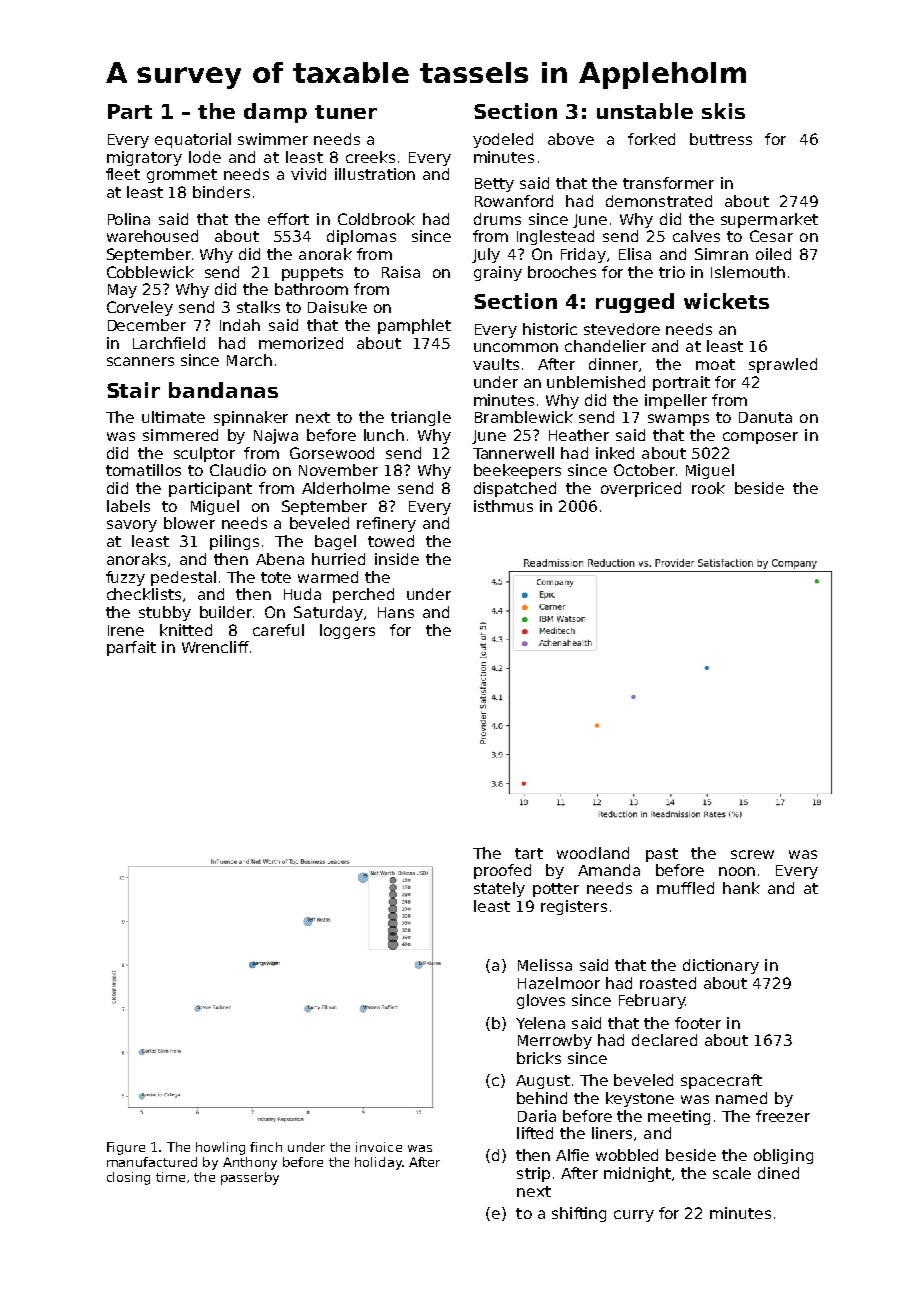 The image size is (924, 1308). Describe the element at coordinates (396, 612) in the screenshot. I see `Hans` at that location.
